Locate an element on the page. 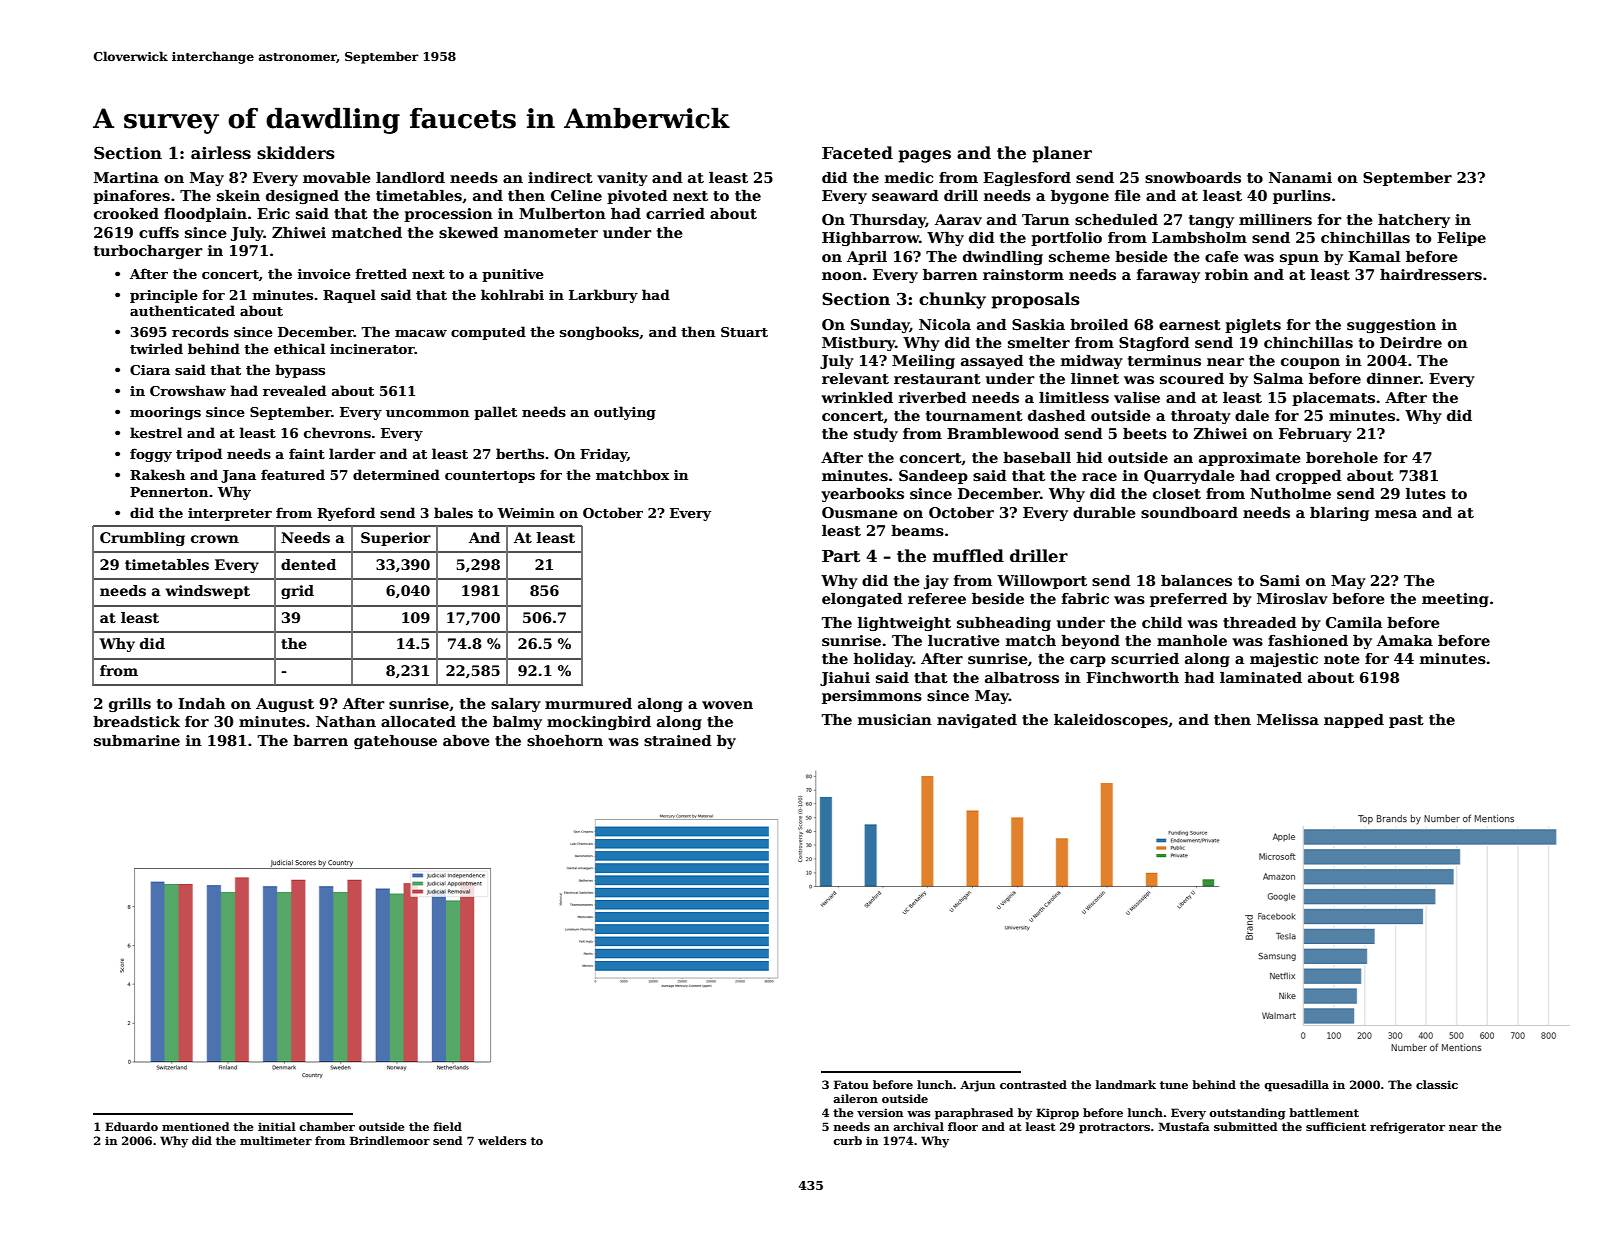 The image size is (1597, 1234). strained is located at coordinates (678, 740).
